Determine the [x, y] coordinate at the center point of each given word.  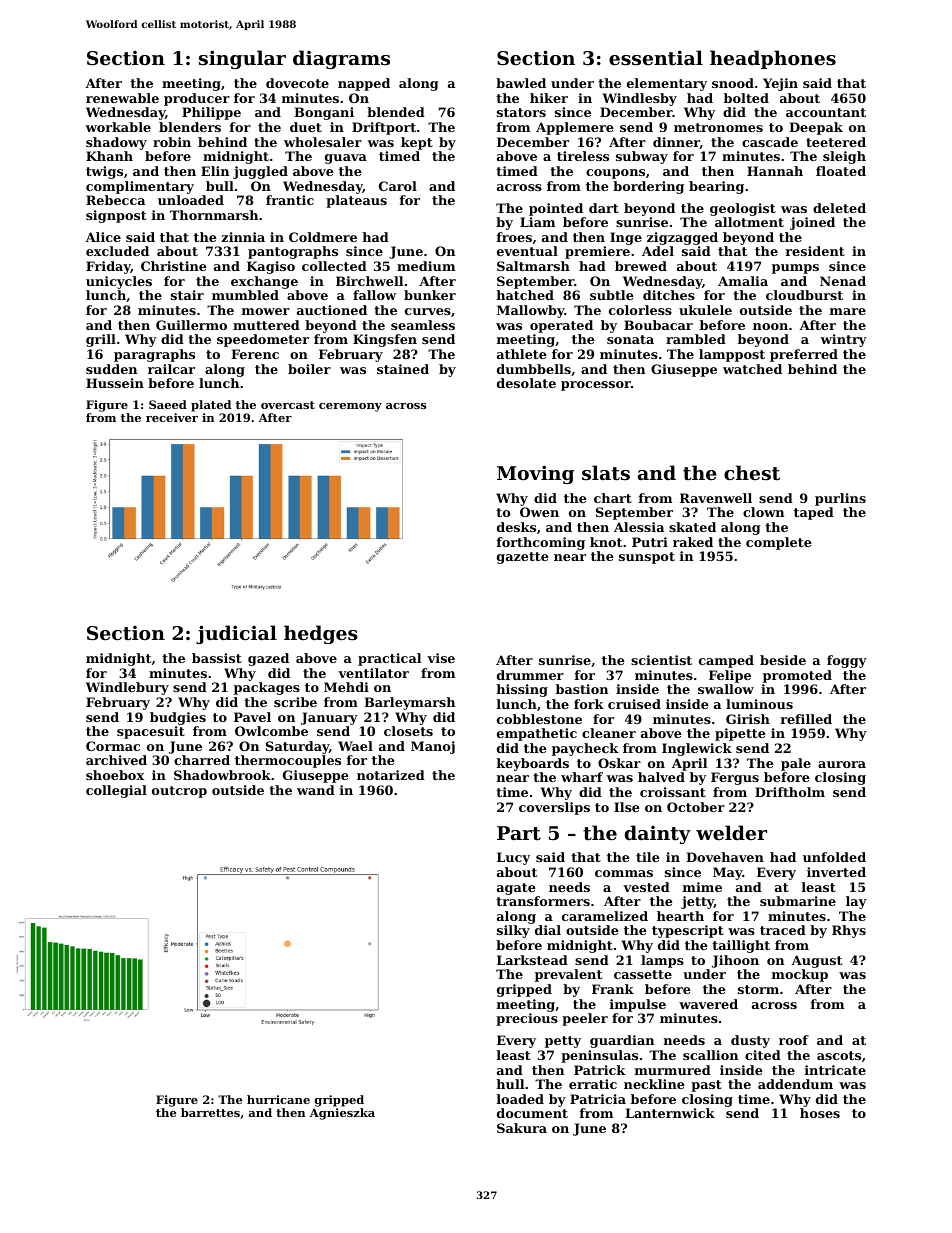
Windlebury [127, 688]
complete [779, 543]
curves [428, 311]
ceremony [350, 407]
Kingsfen [385, 340]
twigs [104, 172]
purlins [840, 499]
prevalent [568, 975]
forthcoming [541, 543]
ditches [669, 295]
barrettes [210, 1112]
